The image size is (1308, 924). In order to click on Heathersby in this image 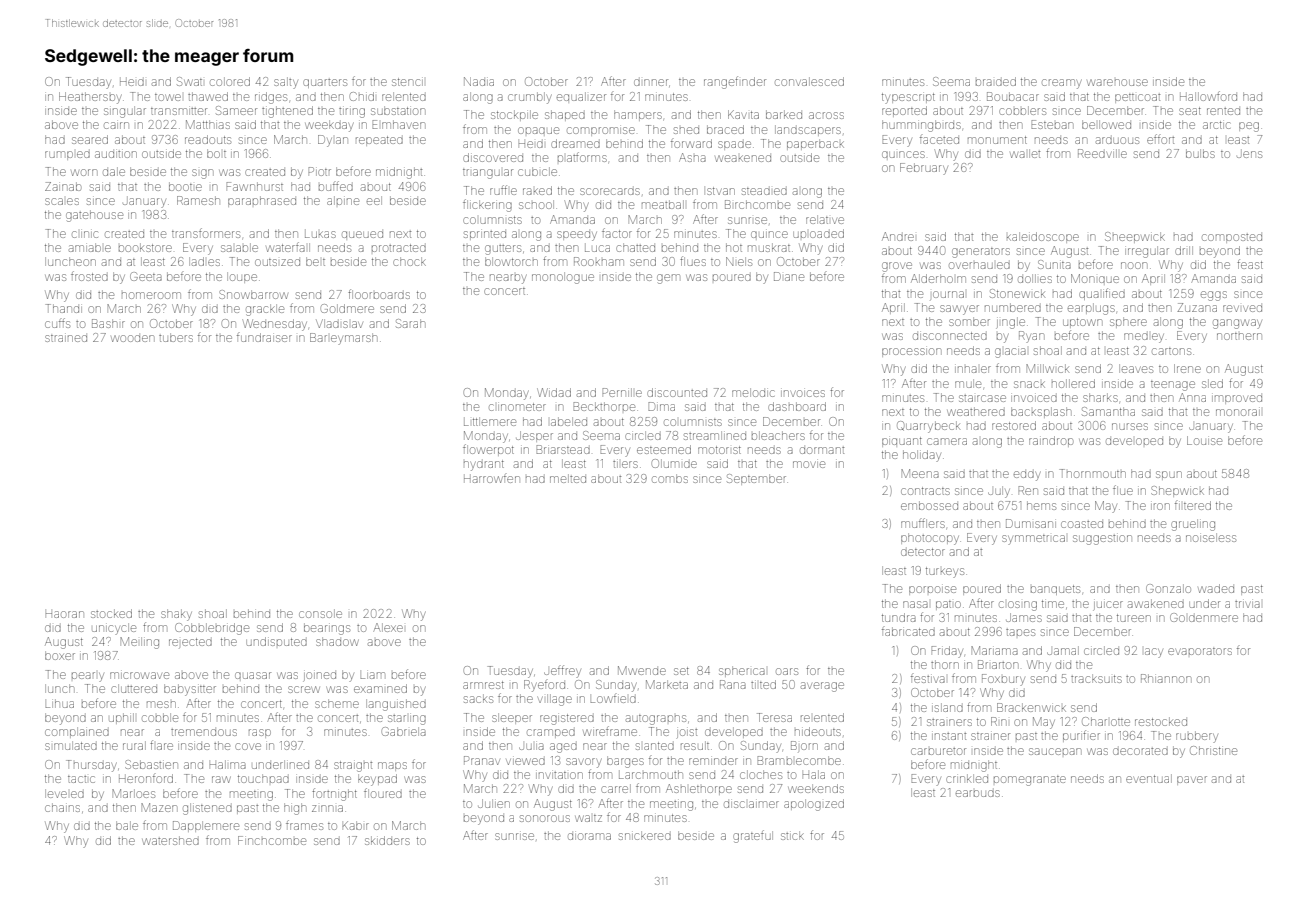, I will do `click(90, 98)`.
